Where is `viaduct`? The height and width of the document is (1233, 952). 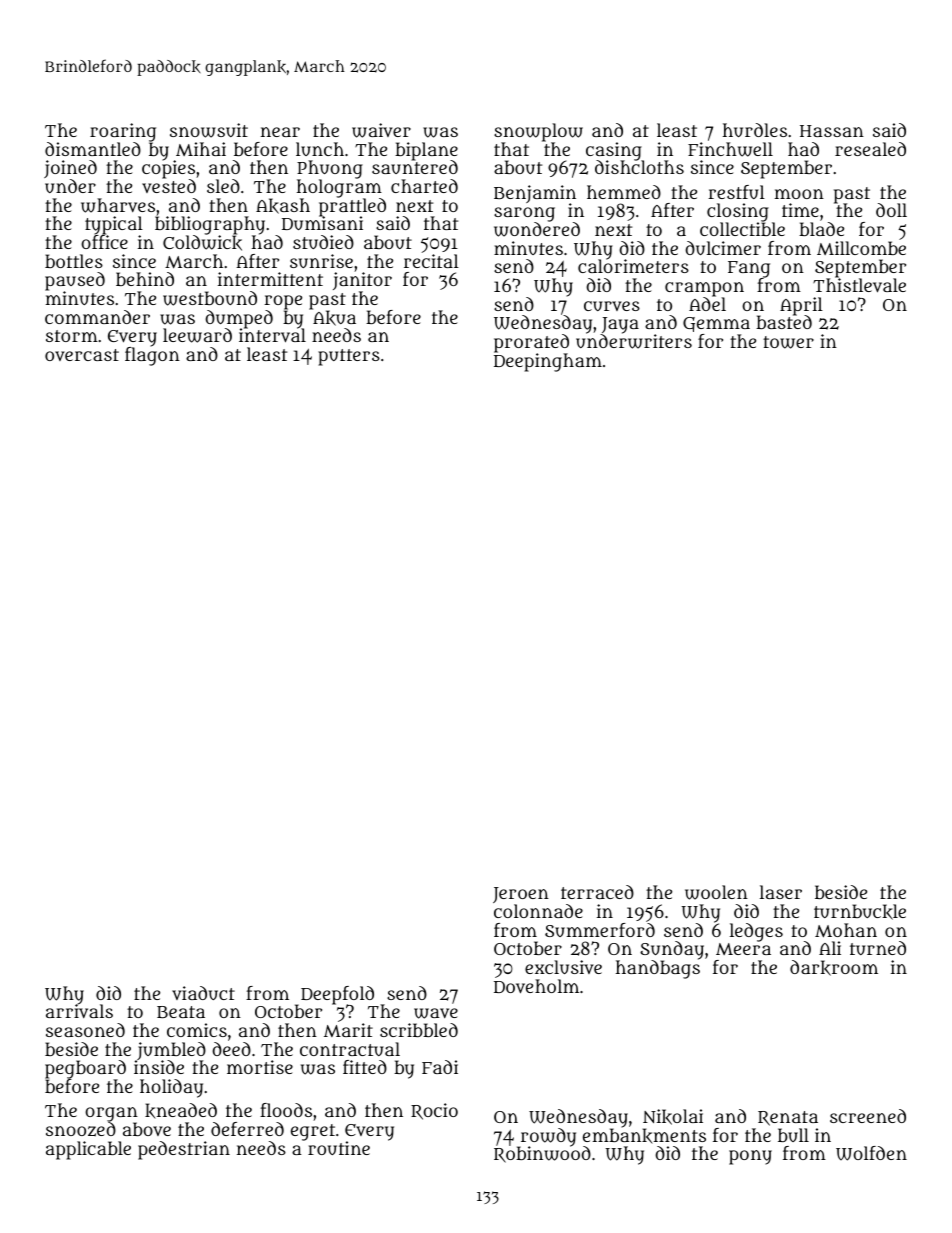 viaduct is located at coordinates (203, 993).
